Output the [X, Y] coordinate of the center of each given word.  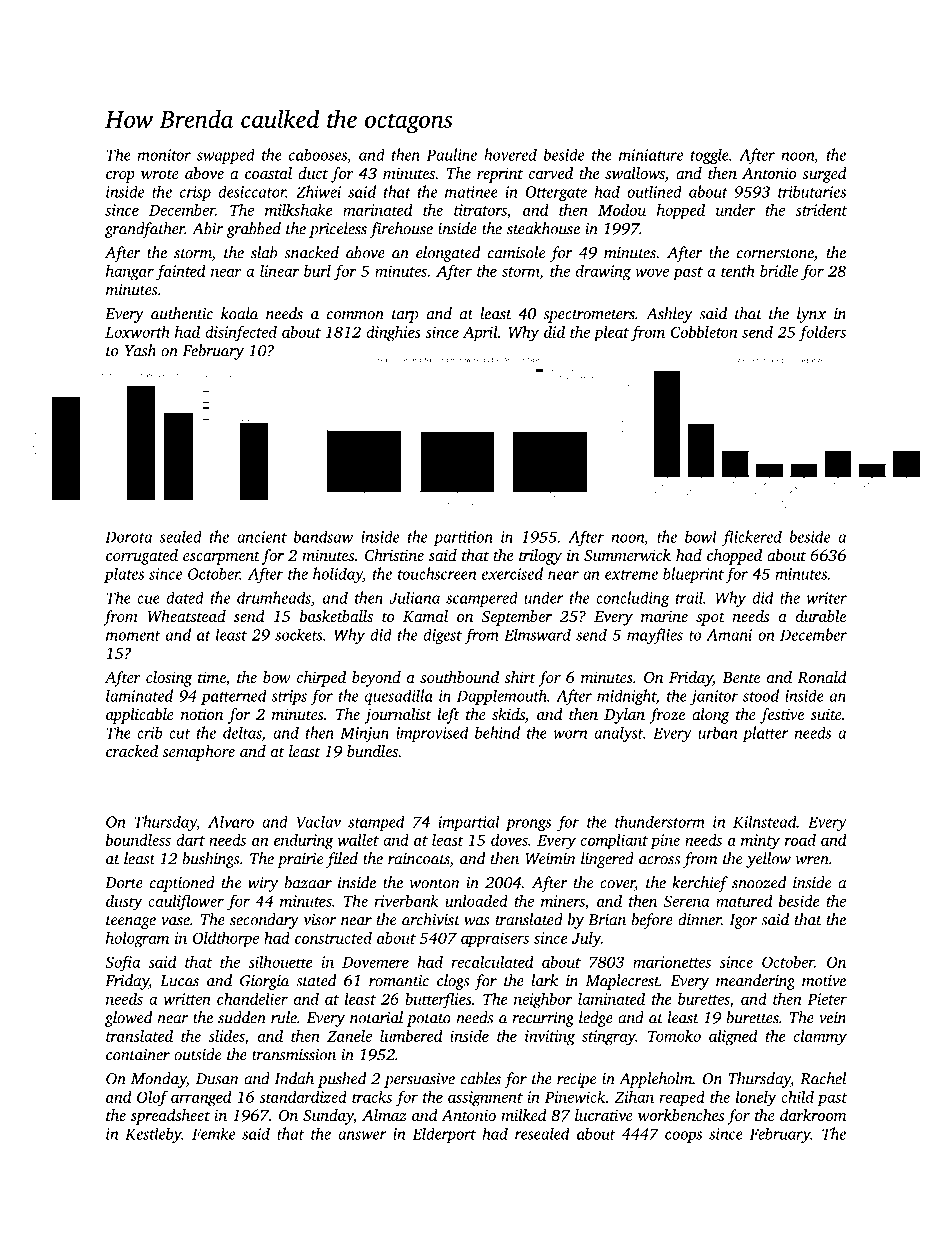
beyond [376, 679]
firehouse [401, 230]
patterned [233, 697]
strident [821, 209]
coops [683, 1137]
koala [239, 313]
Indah [294, 1078]
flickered [752, 538]
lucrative [604, 1115]
